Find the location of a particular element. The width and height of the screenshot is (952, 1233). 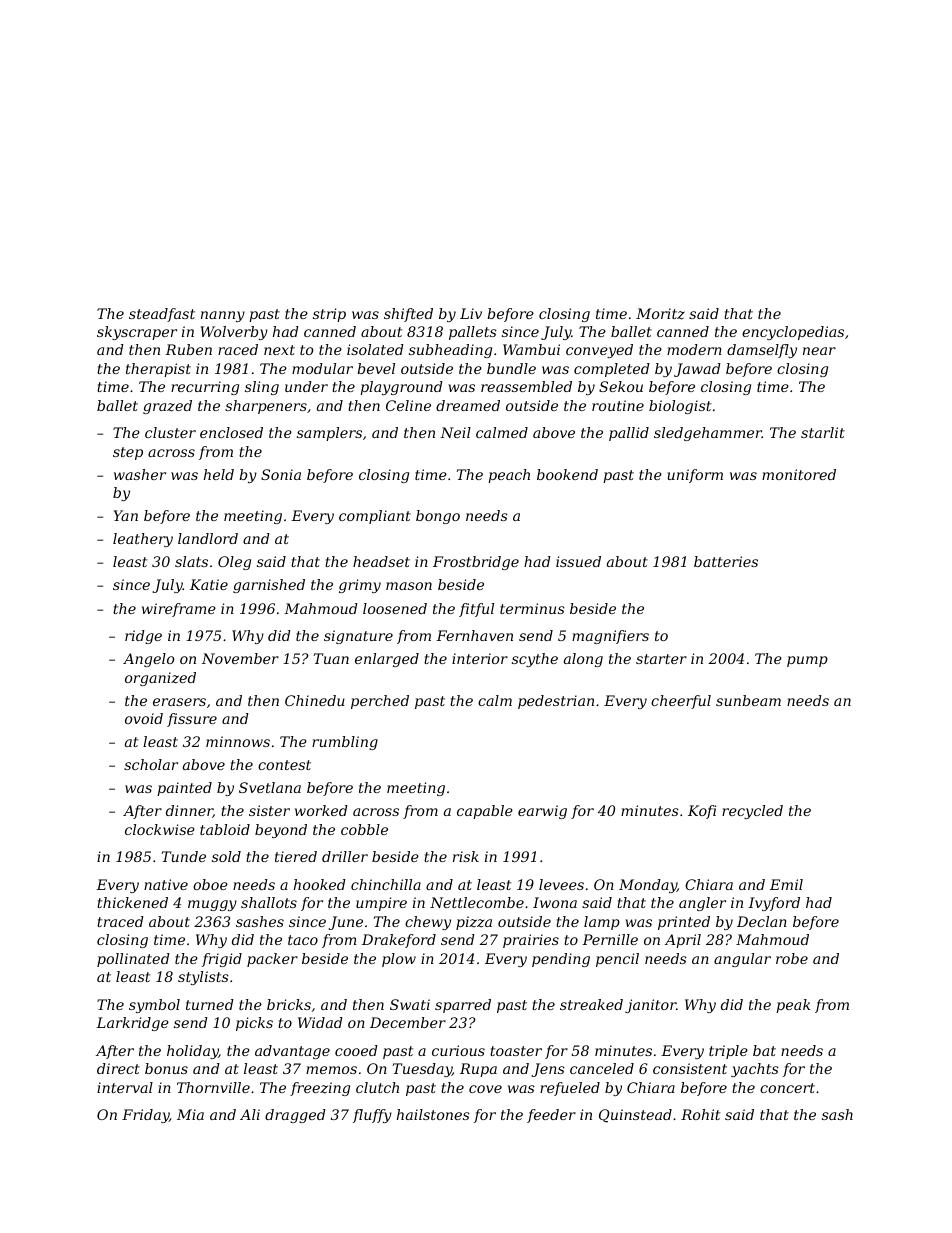

Liv is located at coordinates (471, 313).
